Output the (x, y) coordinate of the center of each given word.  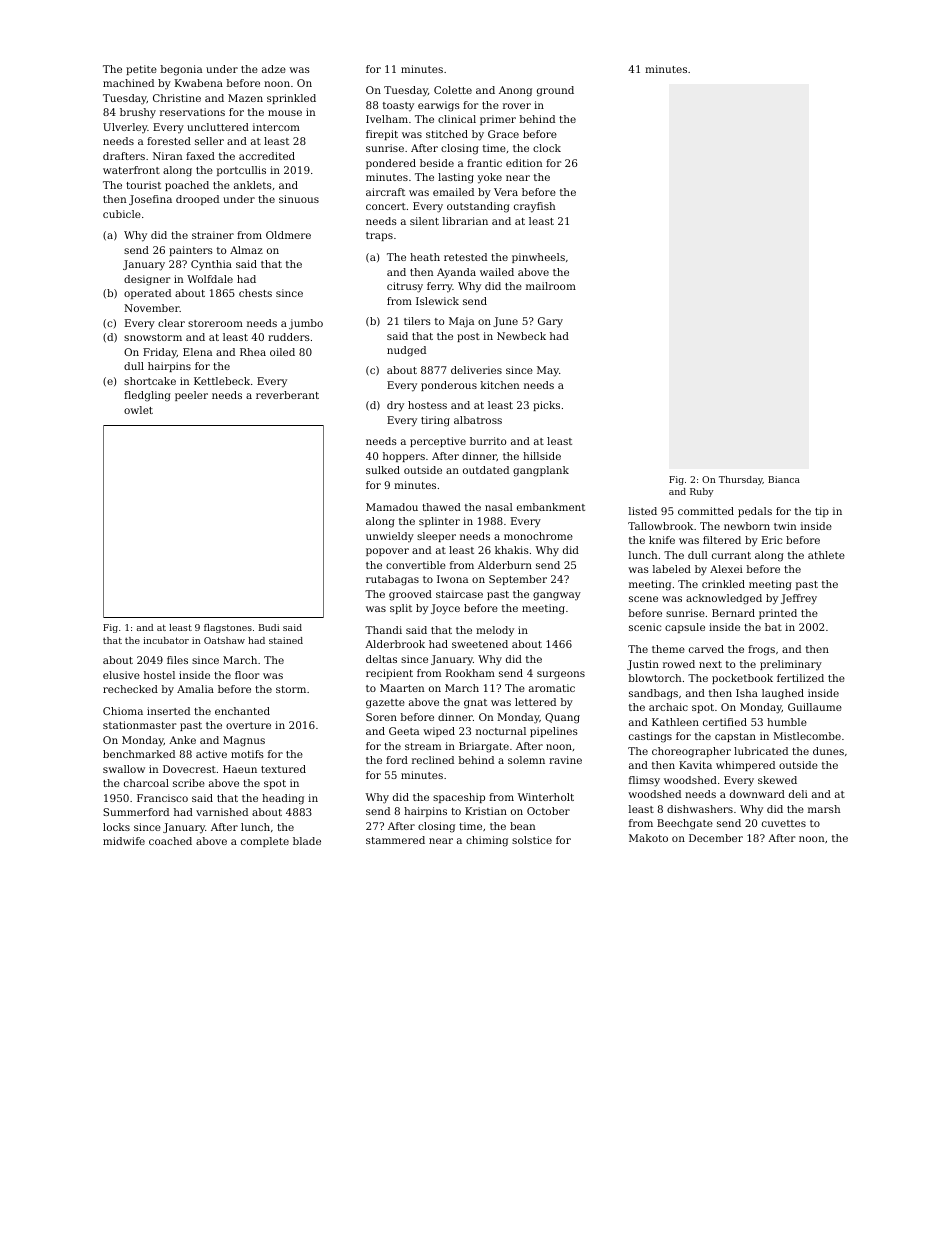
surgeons (561, 675)
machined (128, 83)
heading (283, 799)
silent (424, 221)
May (548, 371)
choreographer (691, 752)
